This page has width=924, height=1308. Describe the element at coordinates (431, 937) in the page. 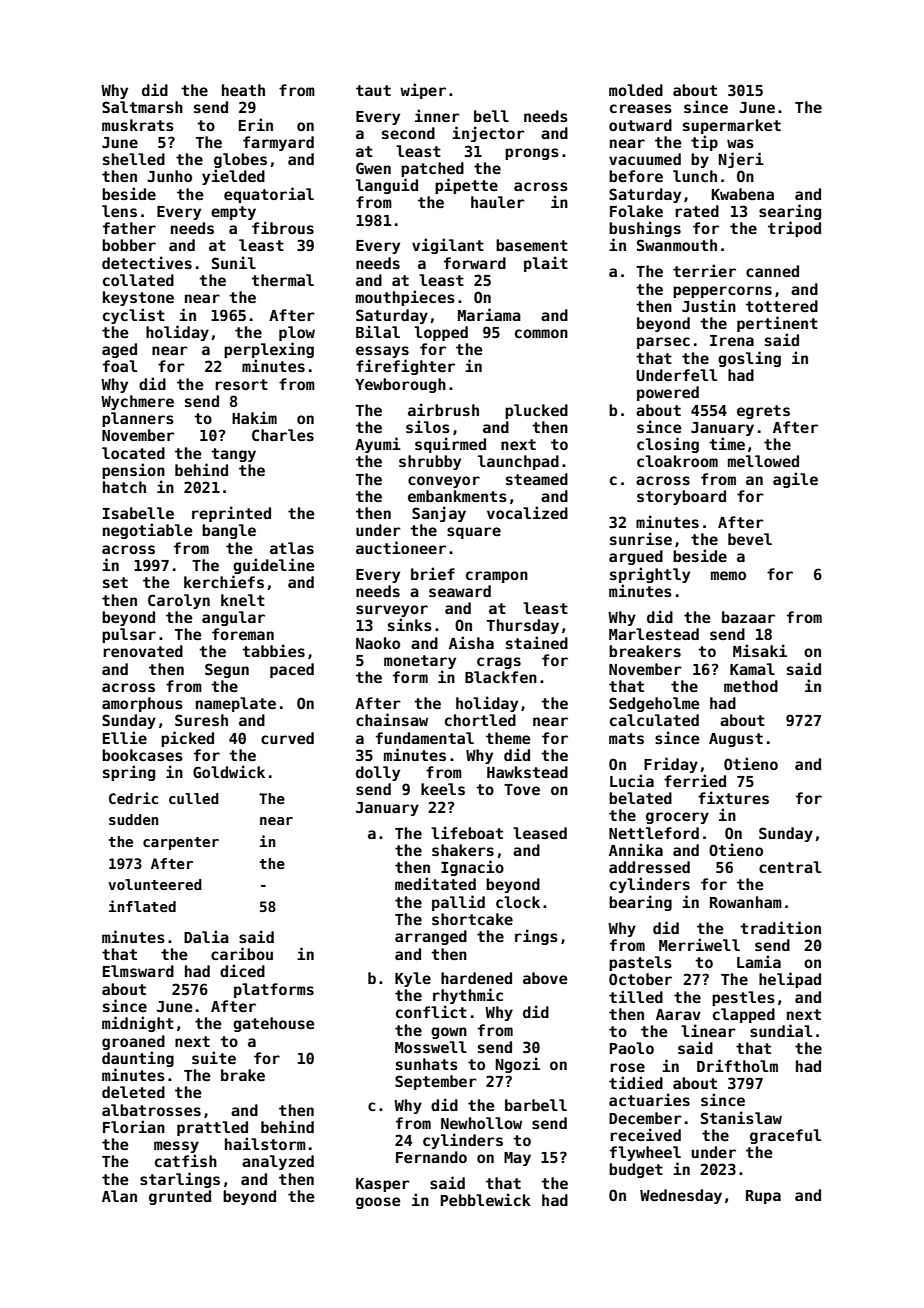

I see `arranged` at that location.
